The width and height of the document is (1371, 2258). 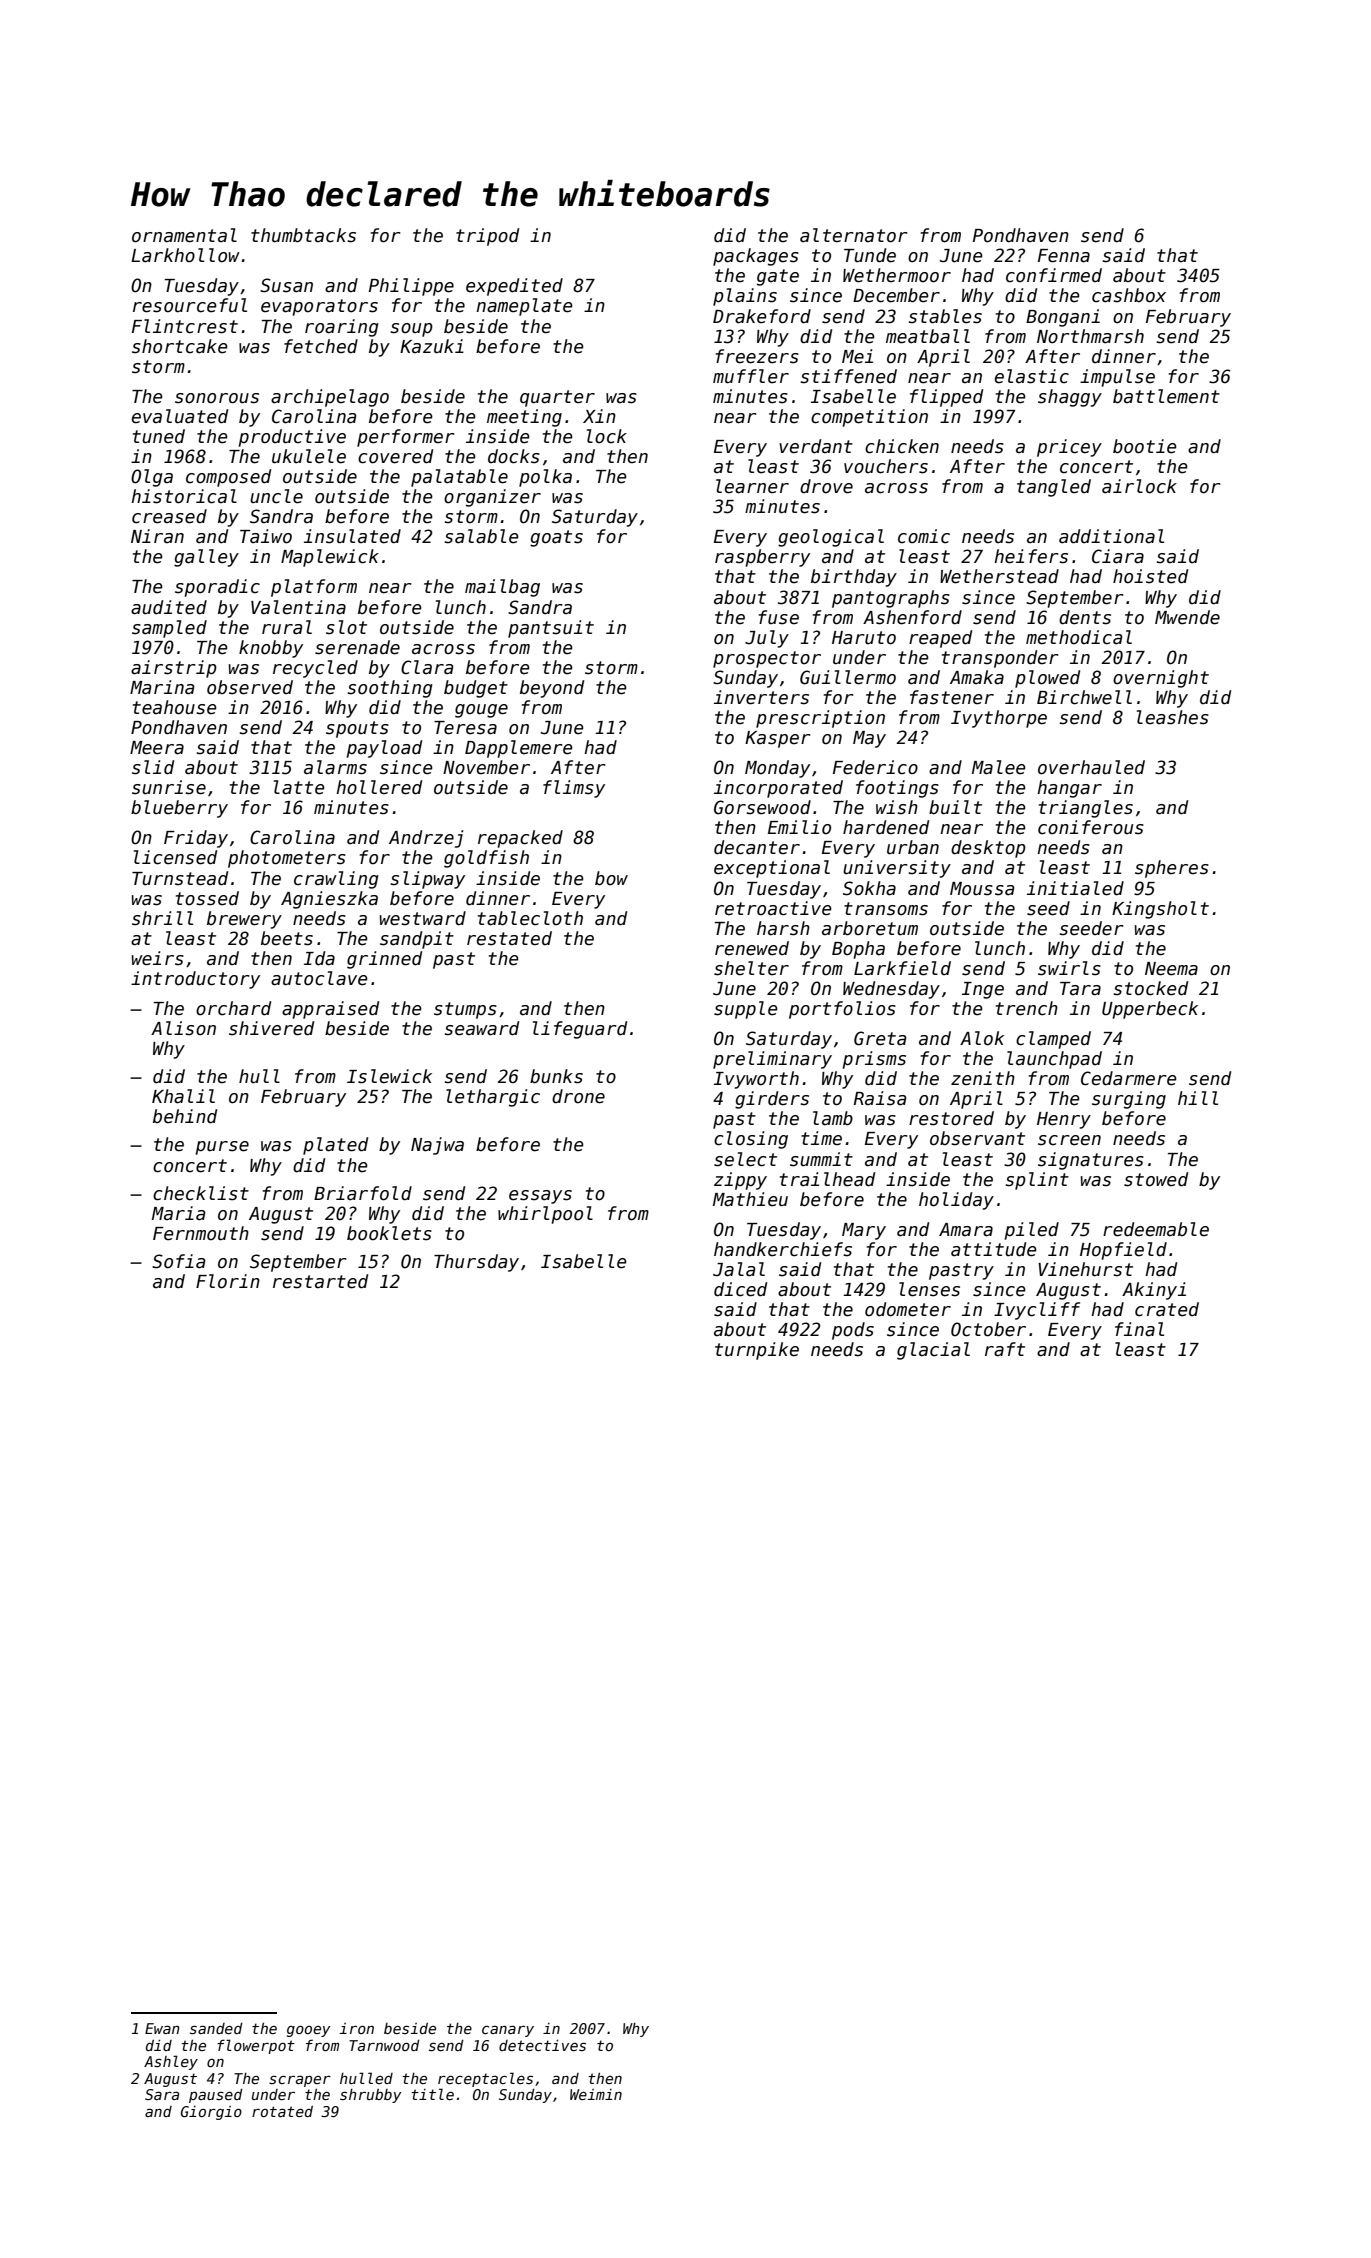 What do you see at coordinates (756, 257) in the document?
I see `packages` at bounding box center [756, 257].
